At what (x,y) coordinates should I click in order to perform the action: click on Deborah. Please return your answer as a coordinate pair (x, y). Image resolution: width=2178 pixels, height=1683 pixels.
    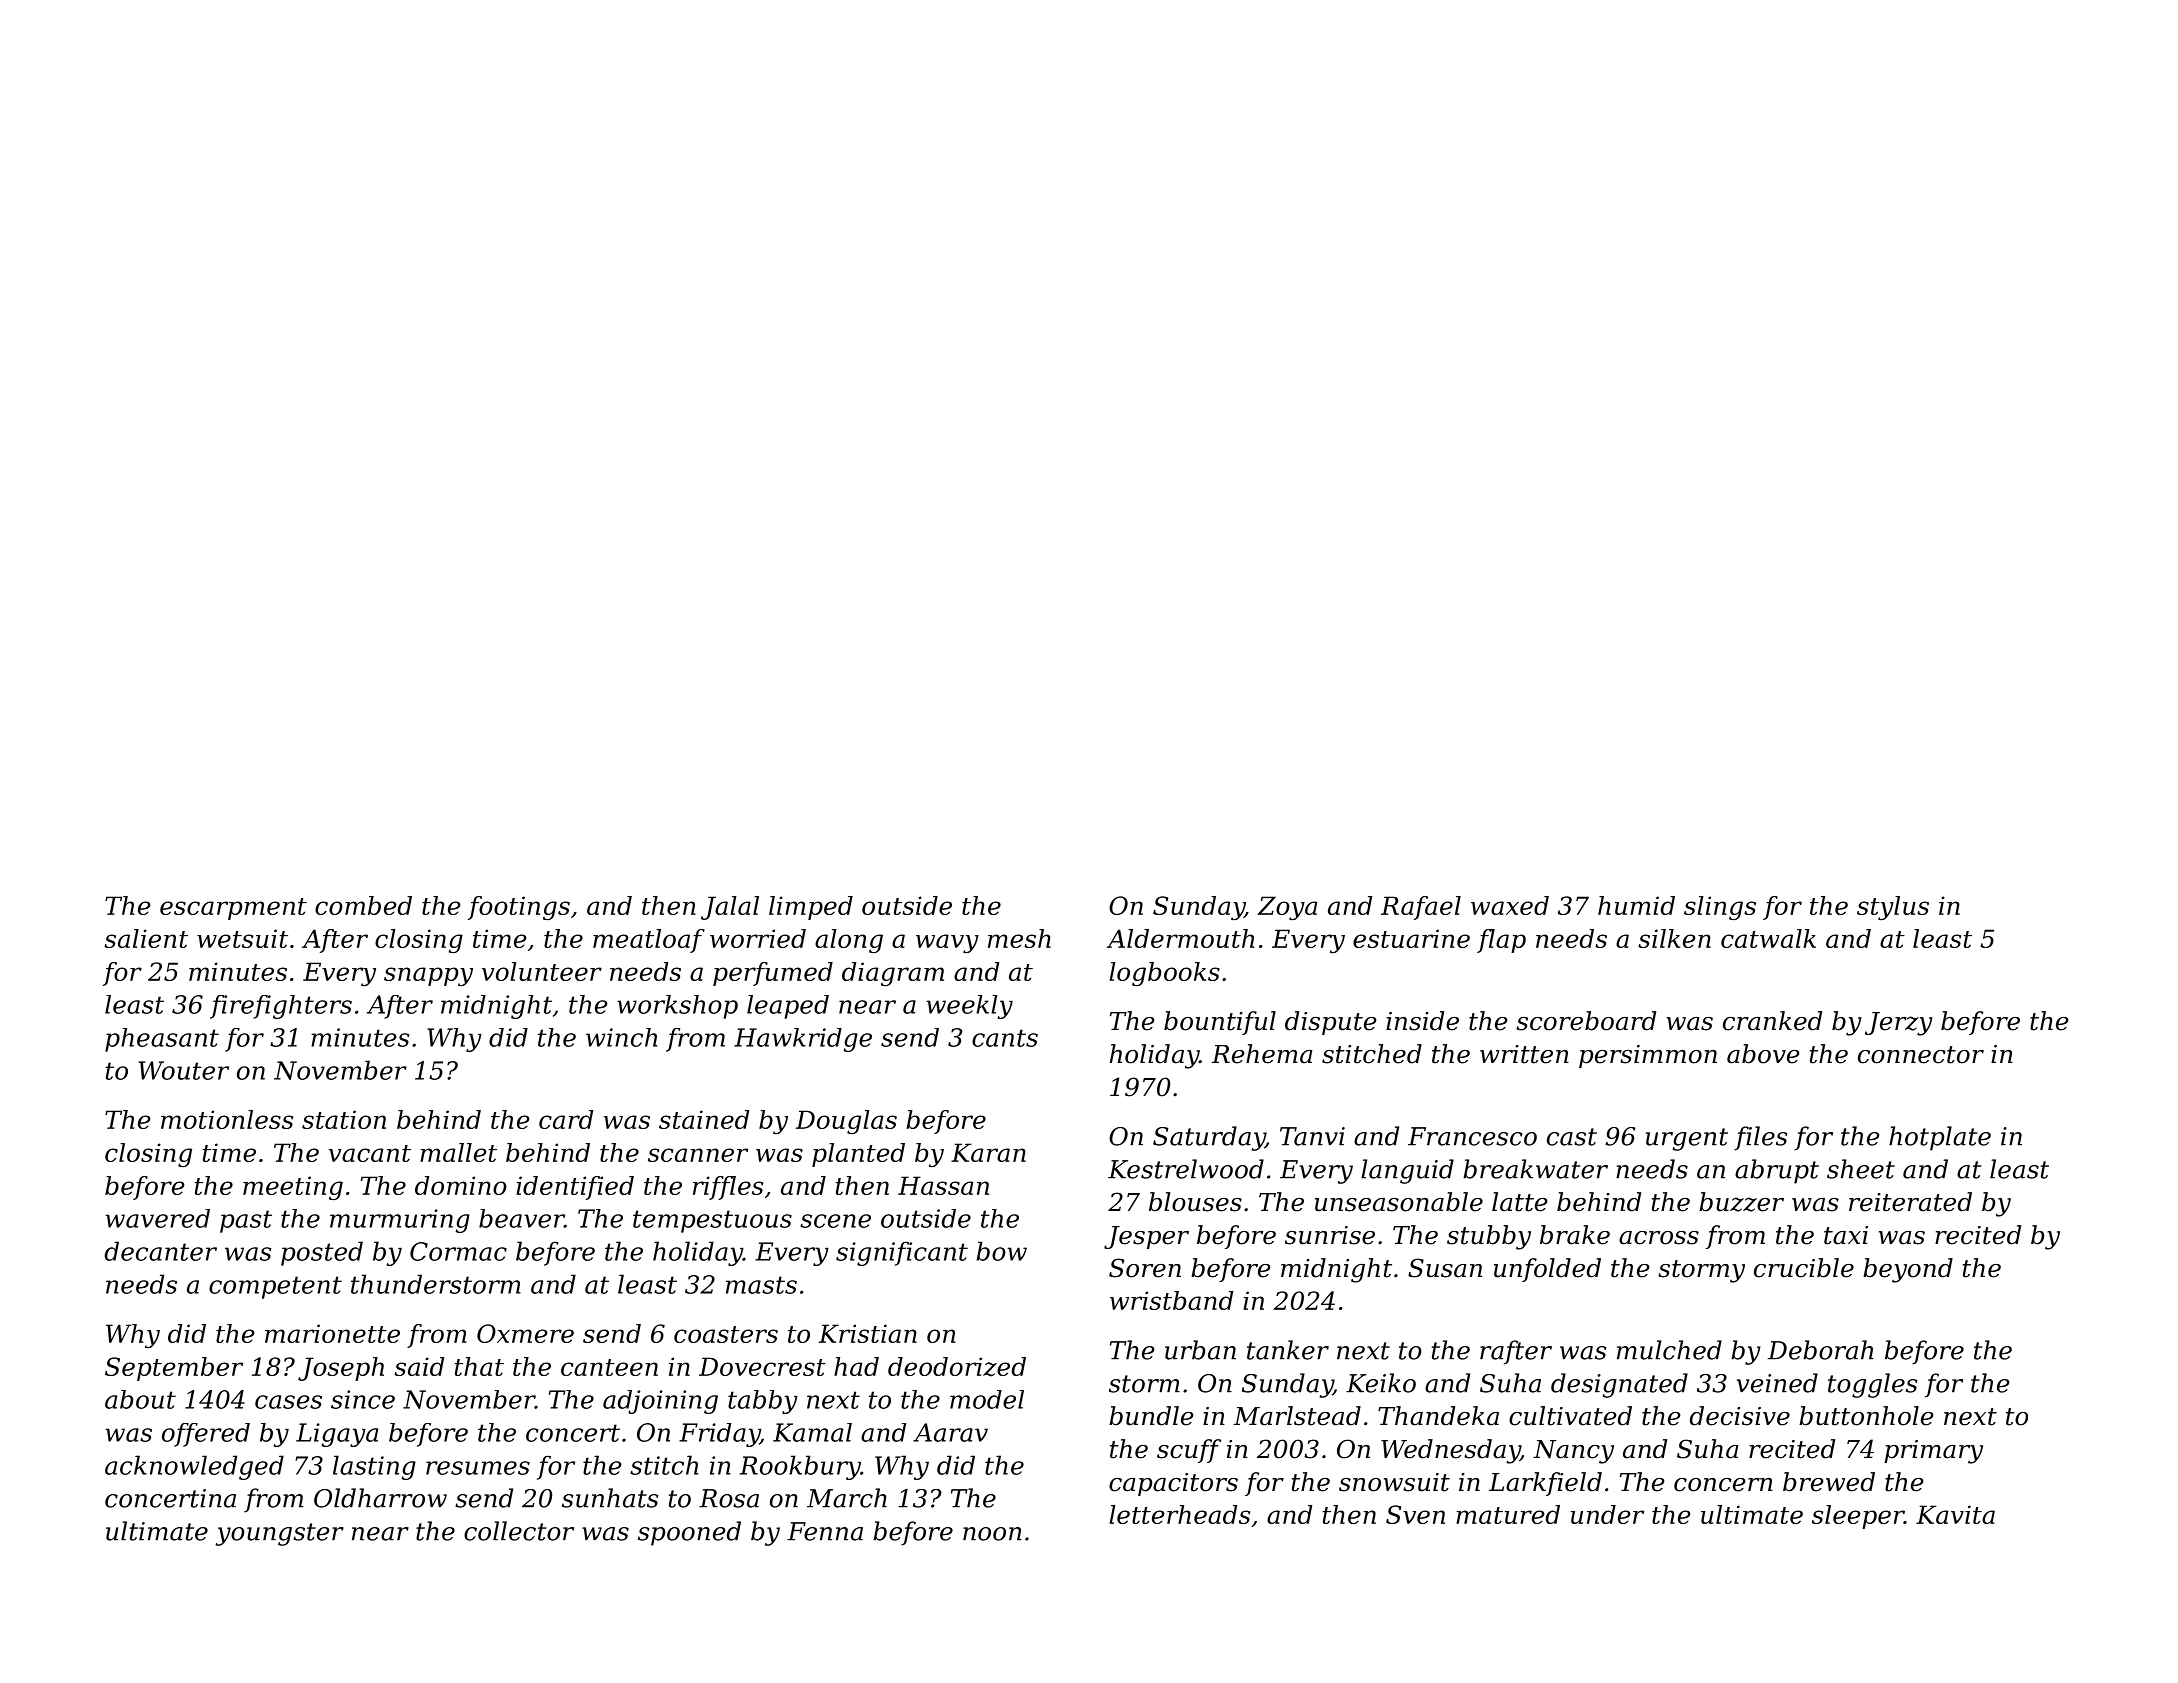
    Looking at the image, I should click on (1821, 1350).
